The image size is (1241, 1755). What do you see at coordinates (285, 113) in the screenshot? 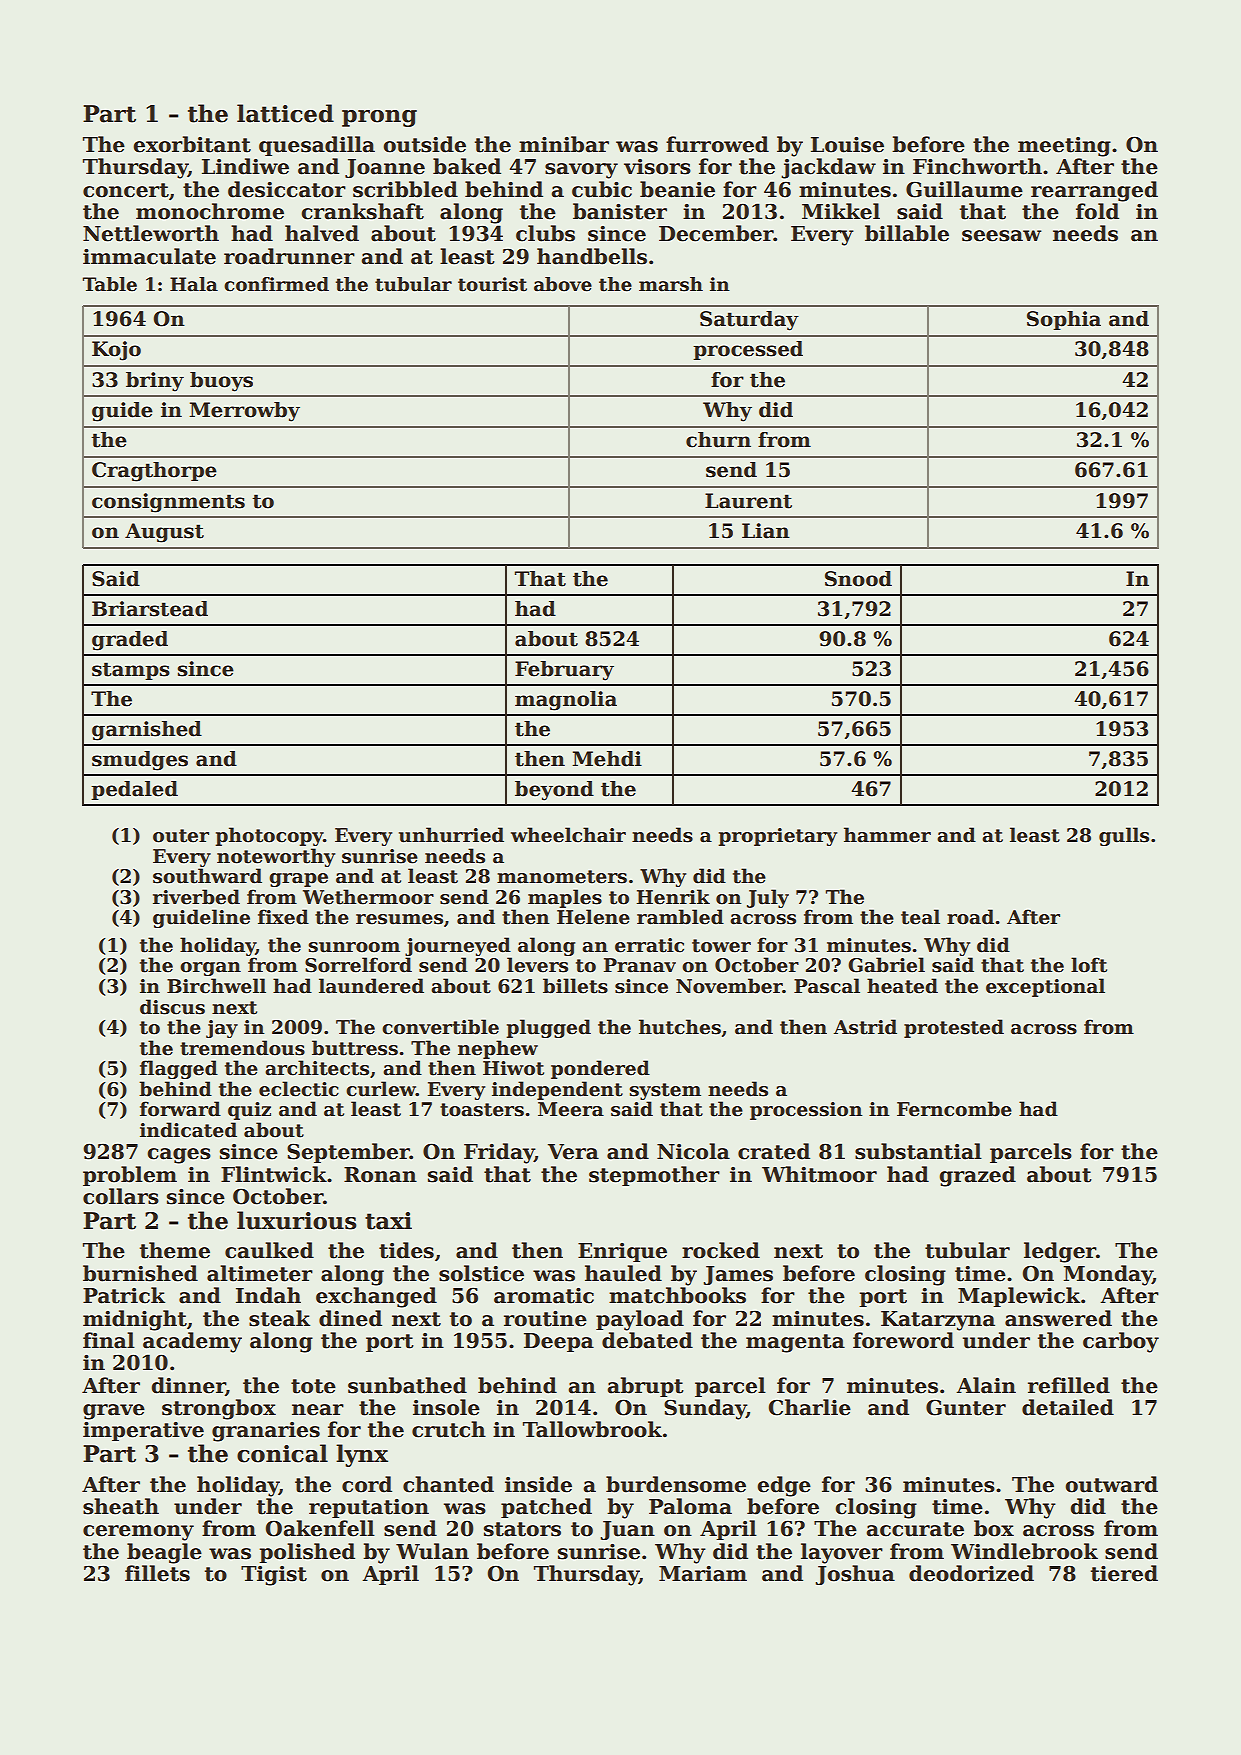
I see `latticed` at bounding box center [285, 113].
